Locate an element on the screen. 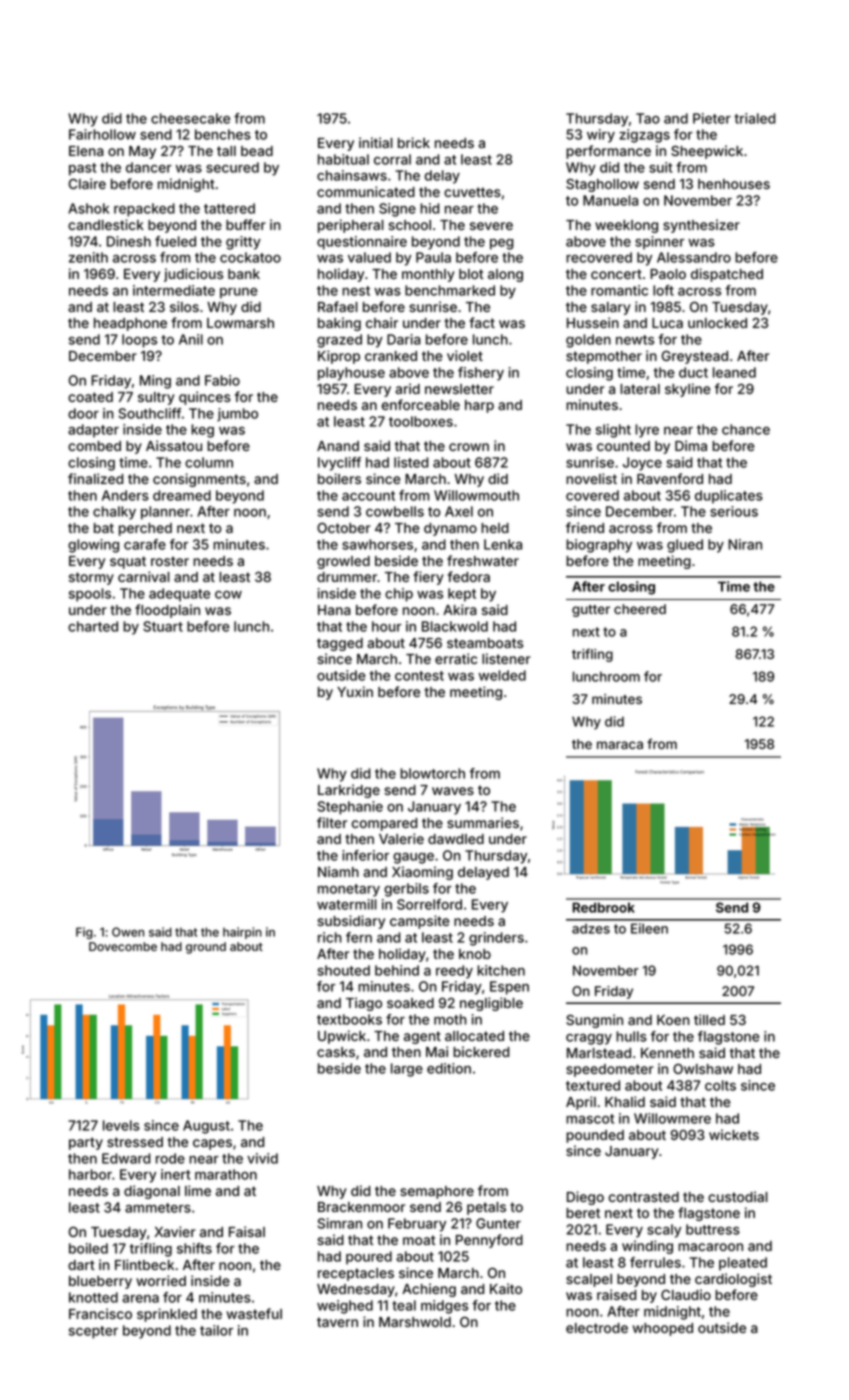  consignments is located at coordinates (199, 480).
